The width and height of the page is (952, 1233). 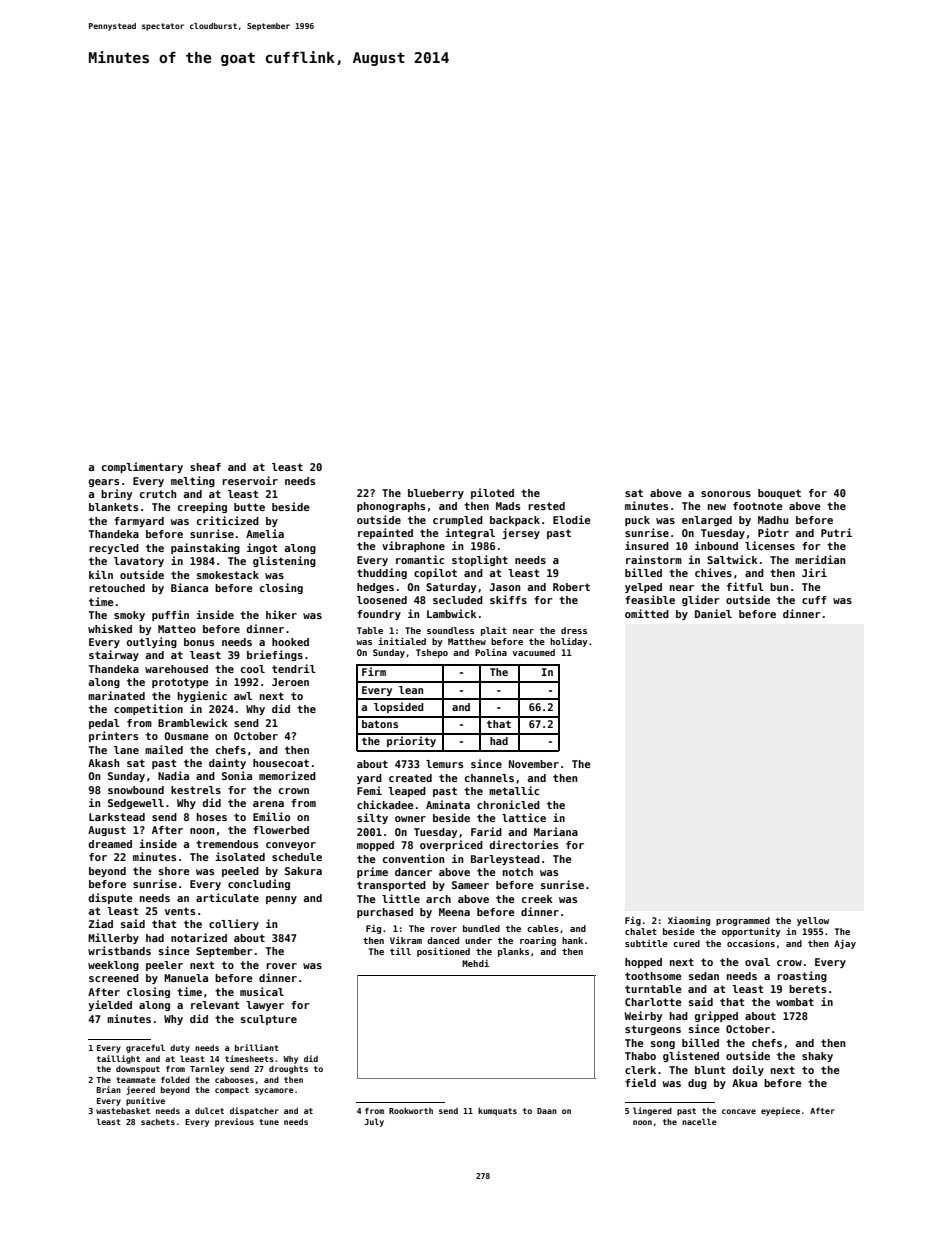 What do you see at coordinates (814, 572) in the page?
I see `Jiri` at bounding box center [814, 572].
